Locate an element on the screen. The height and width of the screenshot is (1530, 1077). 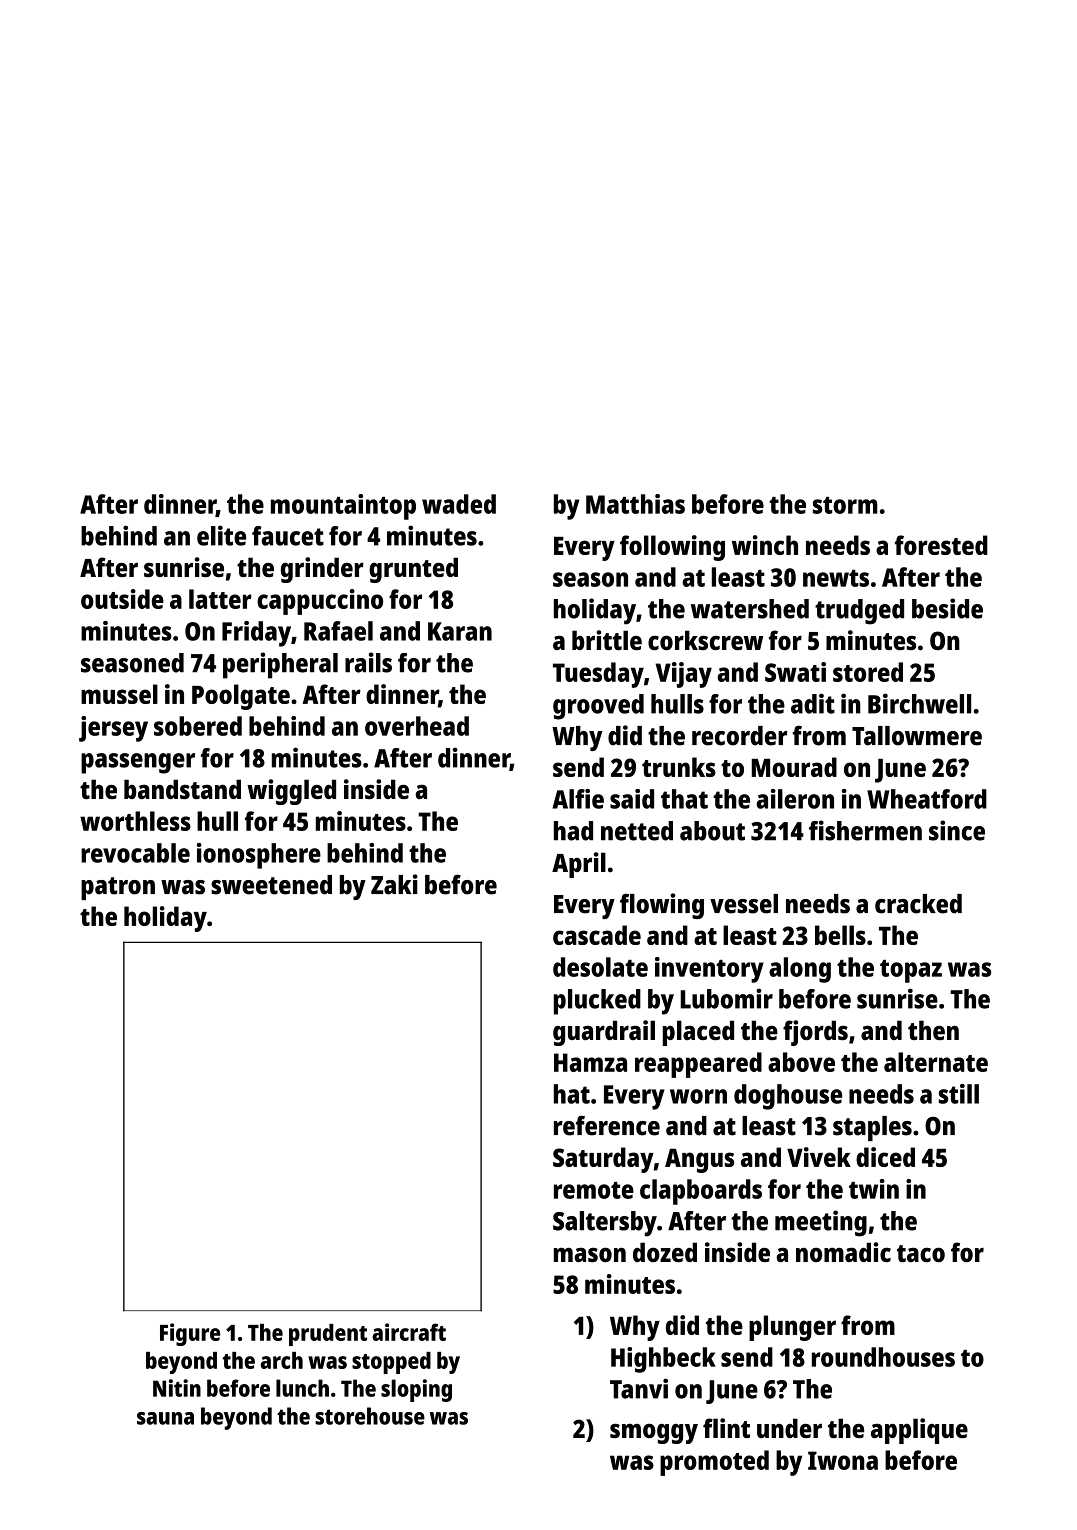
sauna is located at coordinates (165, 1418).
